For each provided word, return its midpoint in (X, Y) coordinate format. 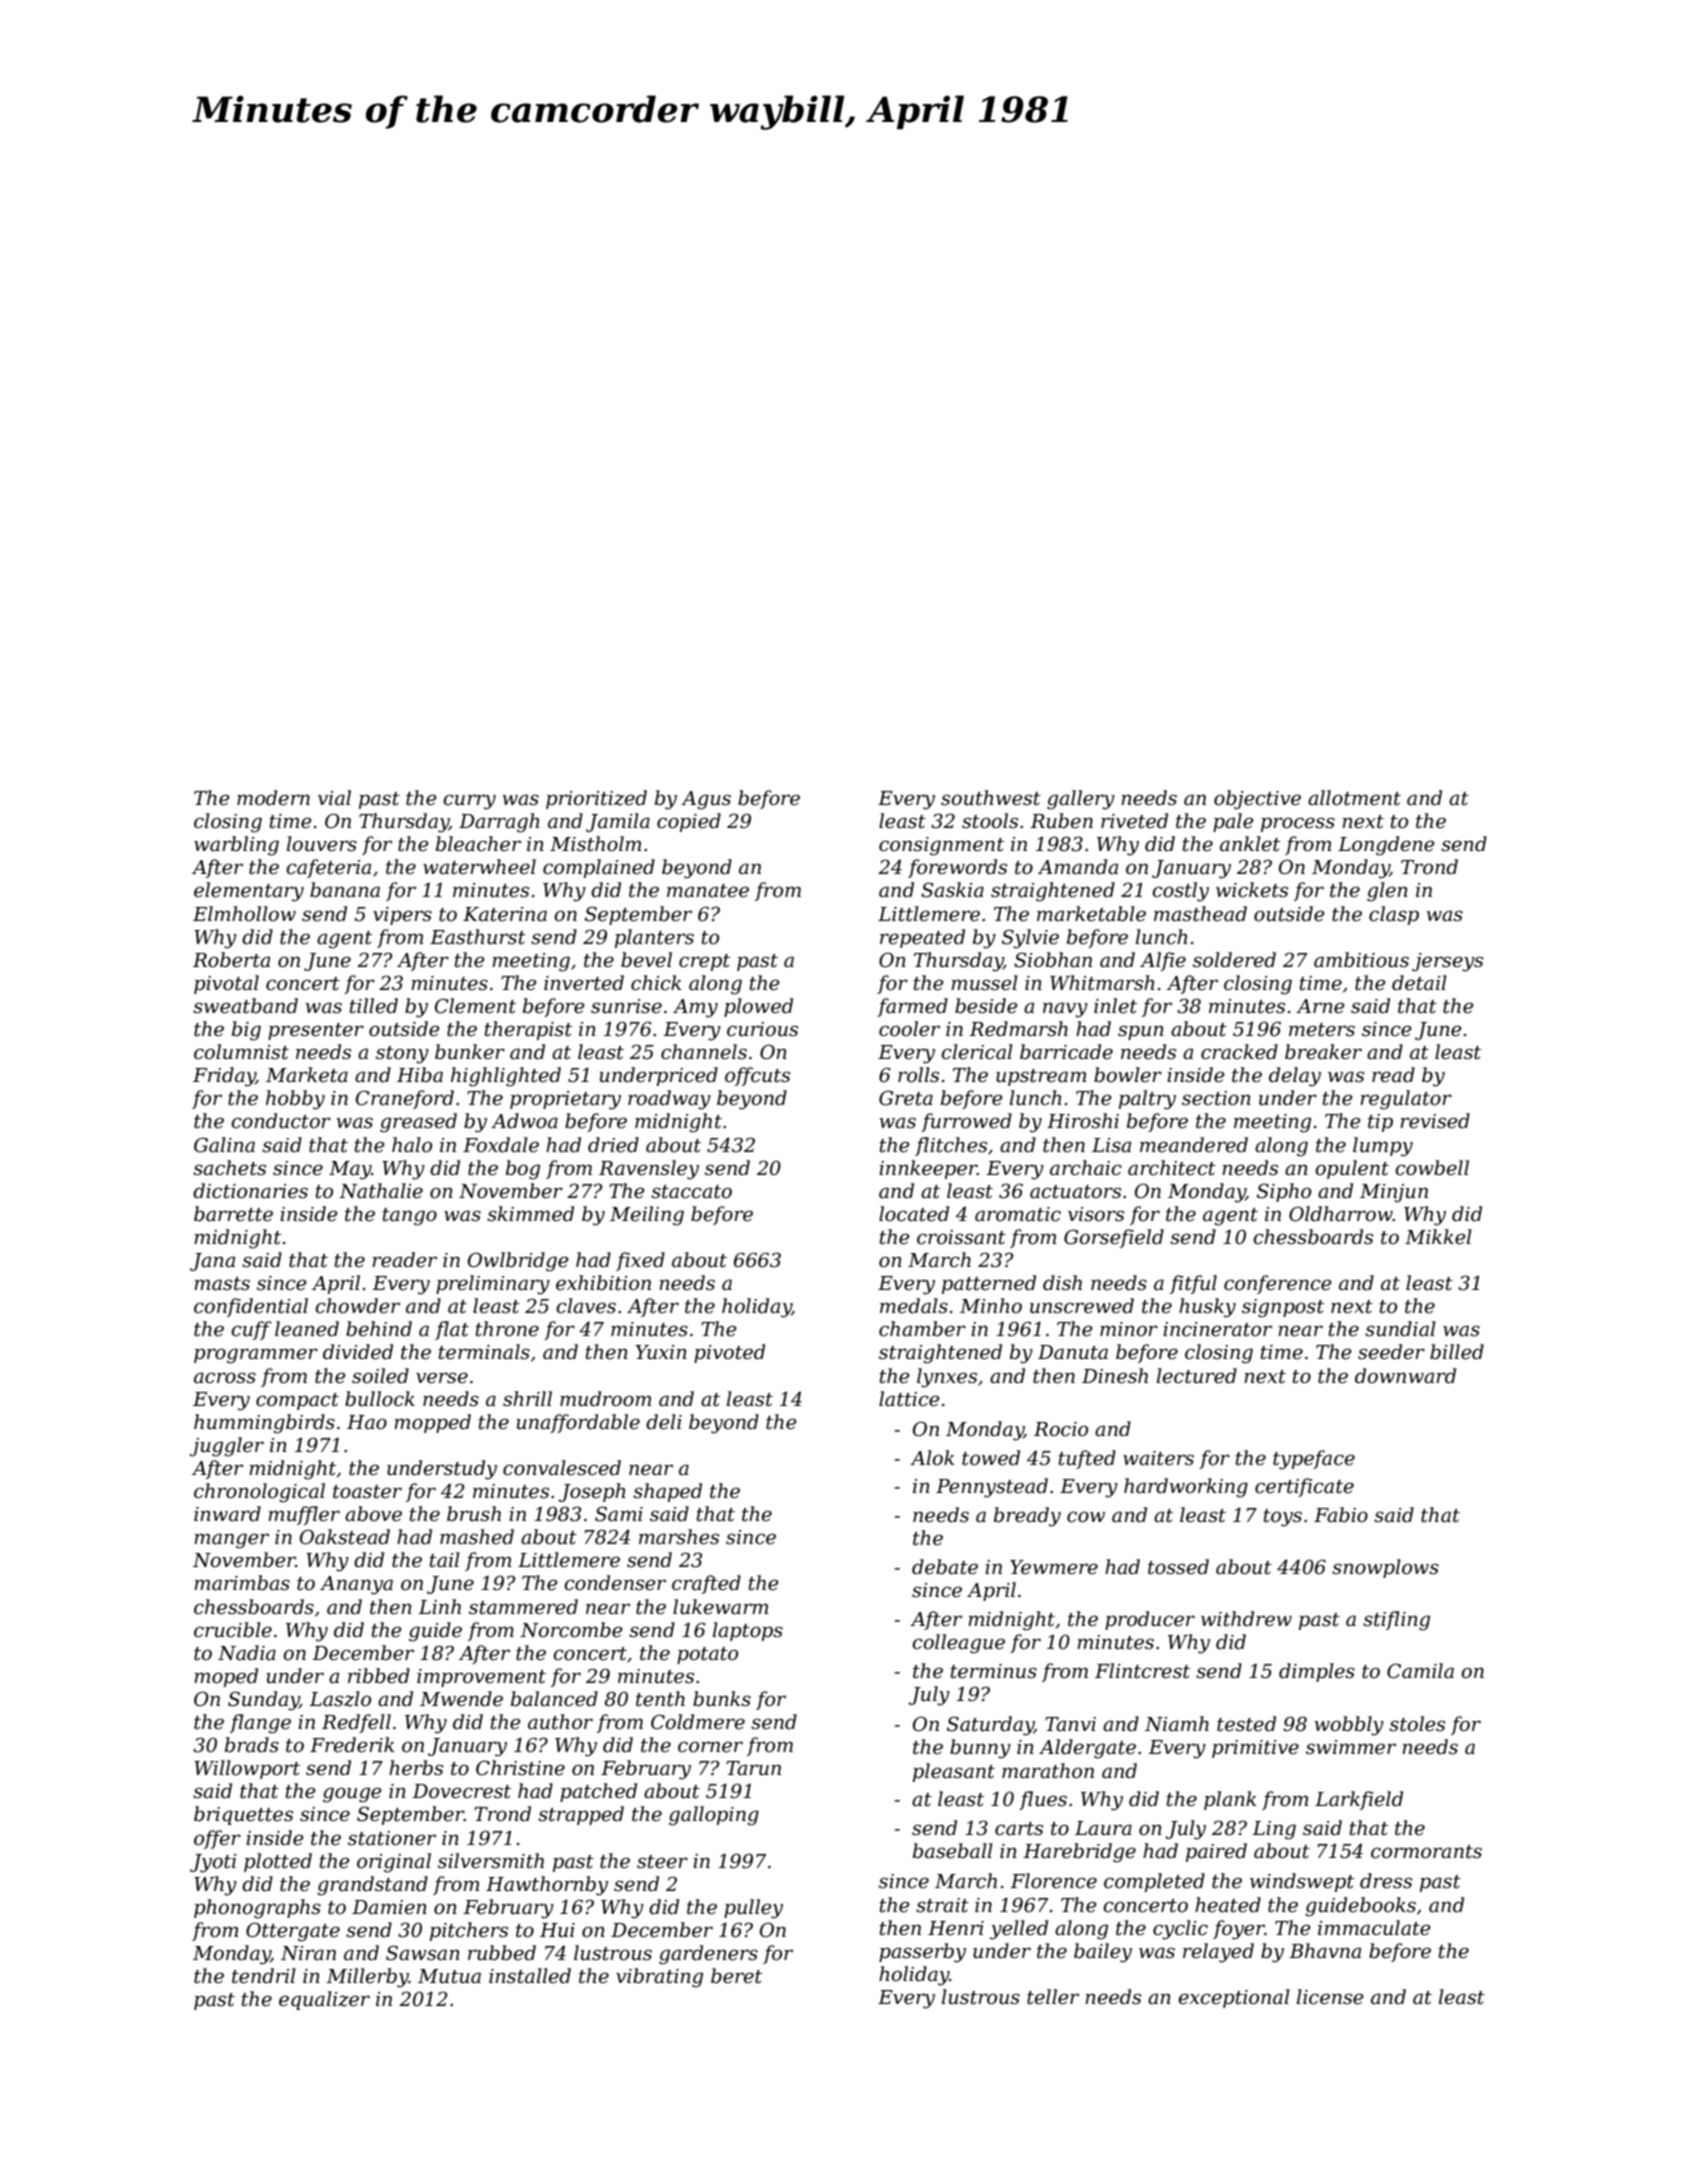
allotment (1354, 798)
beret (736, 1976)
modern (273, 798)
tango (409, 1217)
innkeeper (928, 1169)
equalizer (324, 2000)
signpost (1283, 1308)
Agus (706, 800)
